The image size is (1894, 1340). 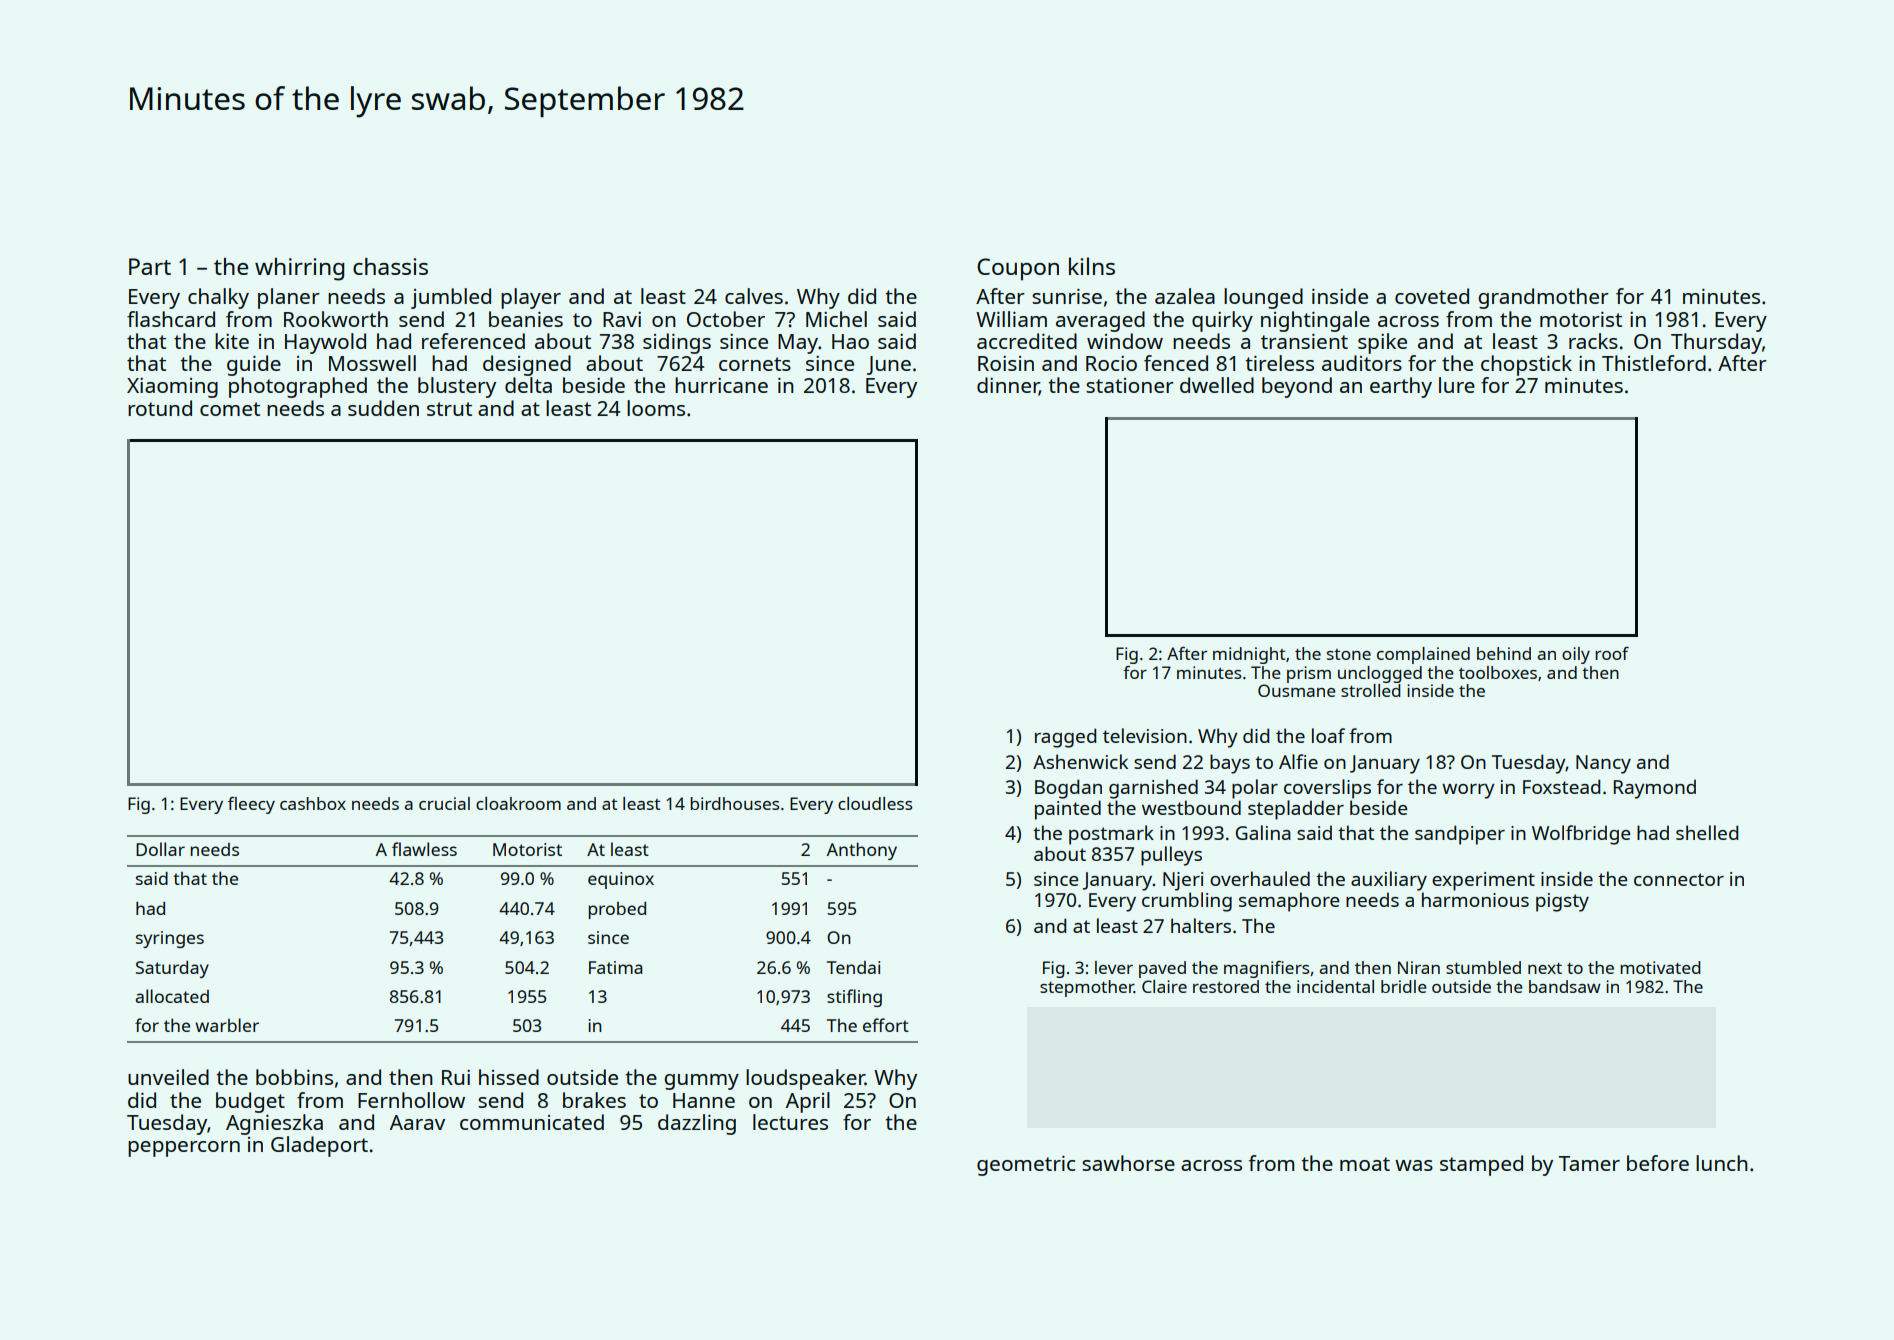 I want to click on pigsty, so click(x=1562, y=902).
